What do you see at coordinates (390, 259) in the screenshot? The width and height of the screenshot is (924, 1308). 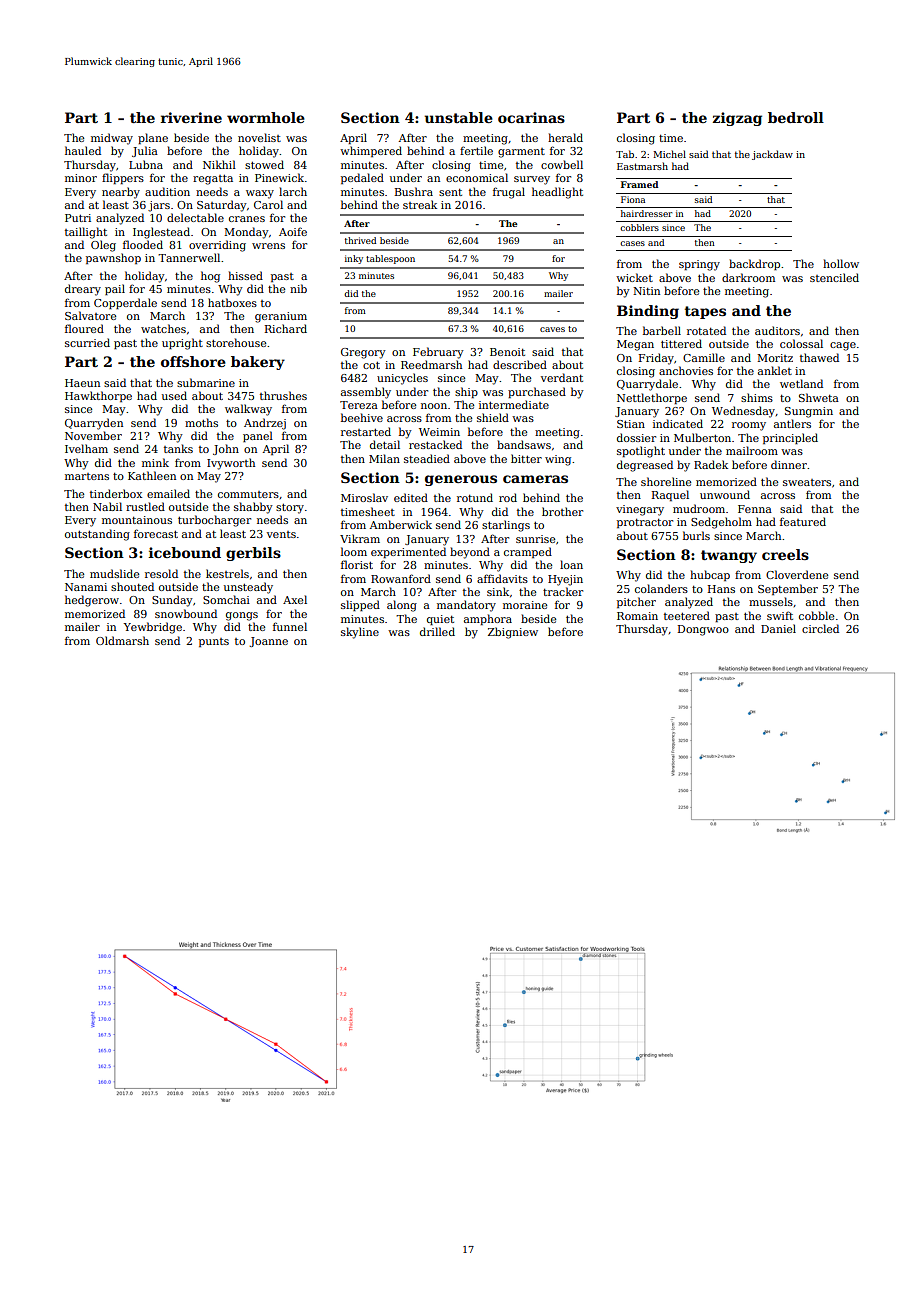 I see `tablespoon` at bounding box center [390, 259].
